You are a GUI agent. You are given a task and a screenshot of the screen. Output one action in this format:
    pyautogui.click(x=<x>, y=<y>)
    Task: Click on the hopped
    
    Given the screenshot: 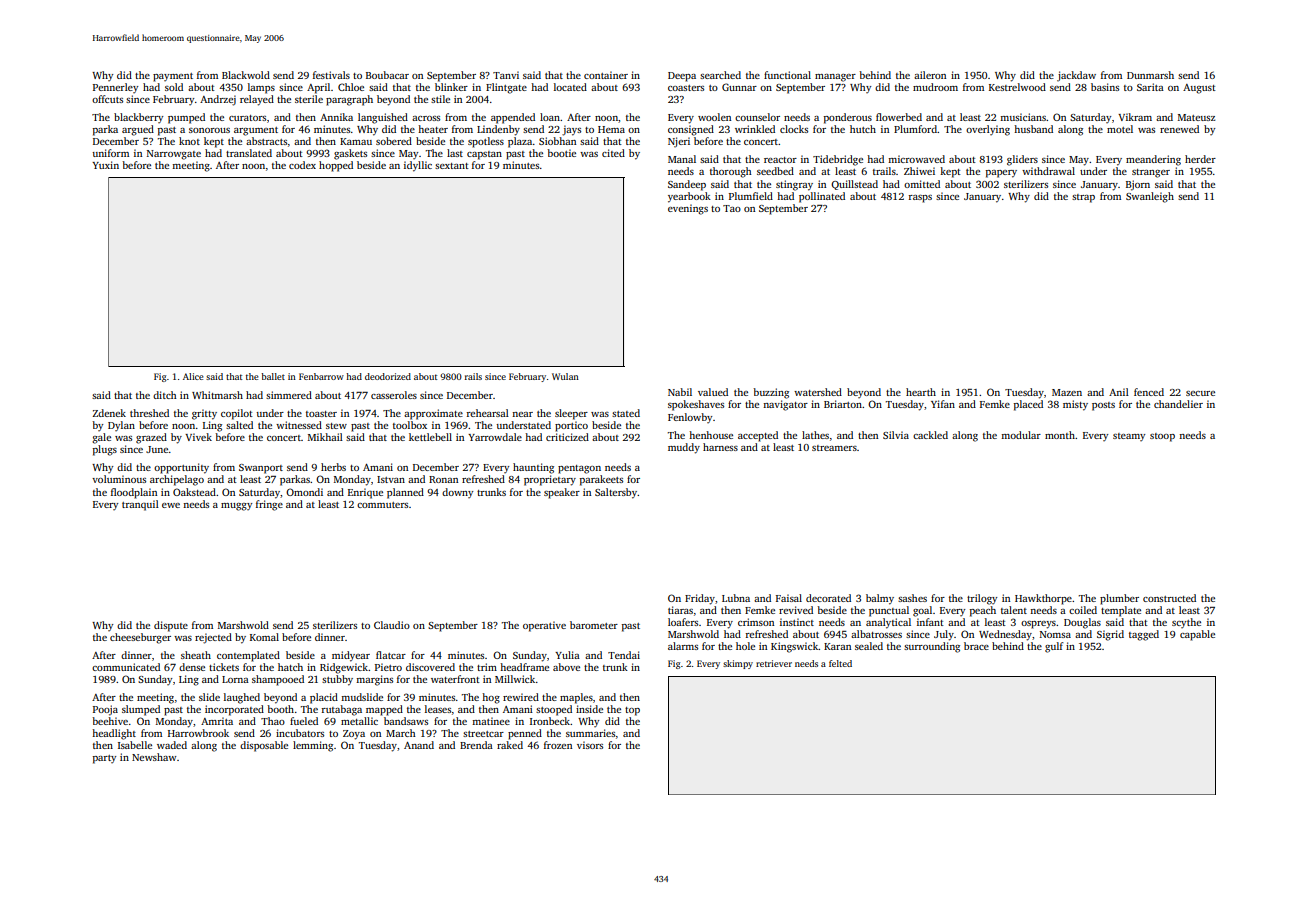 What is the action you would take?
    pyautogui.click(x=336, y=166)
